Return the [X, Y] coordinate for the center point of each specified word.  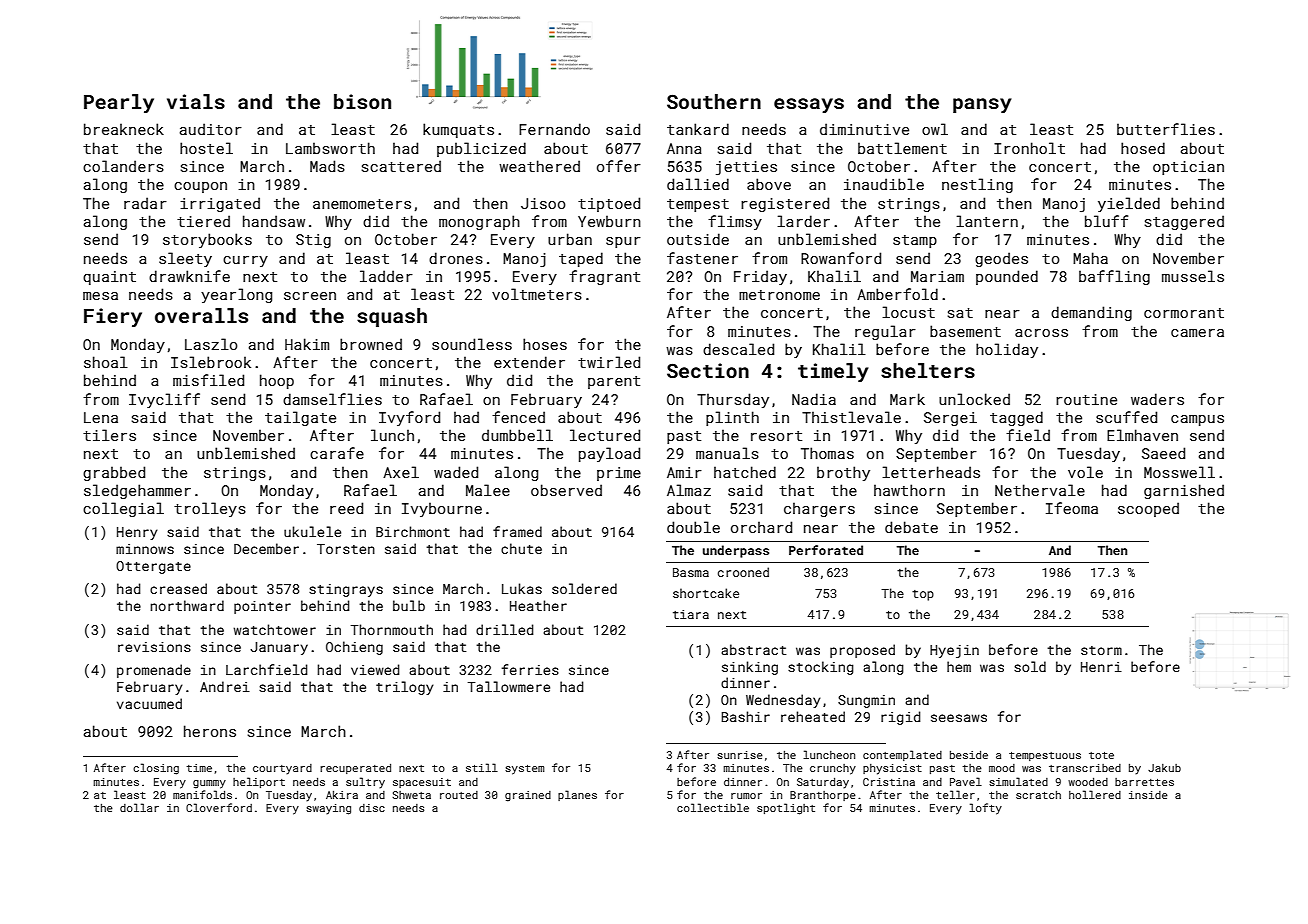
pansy [982, 105]
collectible [713, 807]
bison [362, 101]
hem [959, 666]
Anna [684, 148]
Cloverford [219, 807]
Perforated [826, 550]
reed [346, 508]
